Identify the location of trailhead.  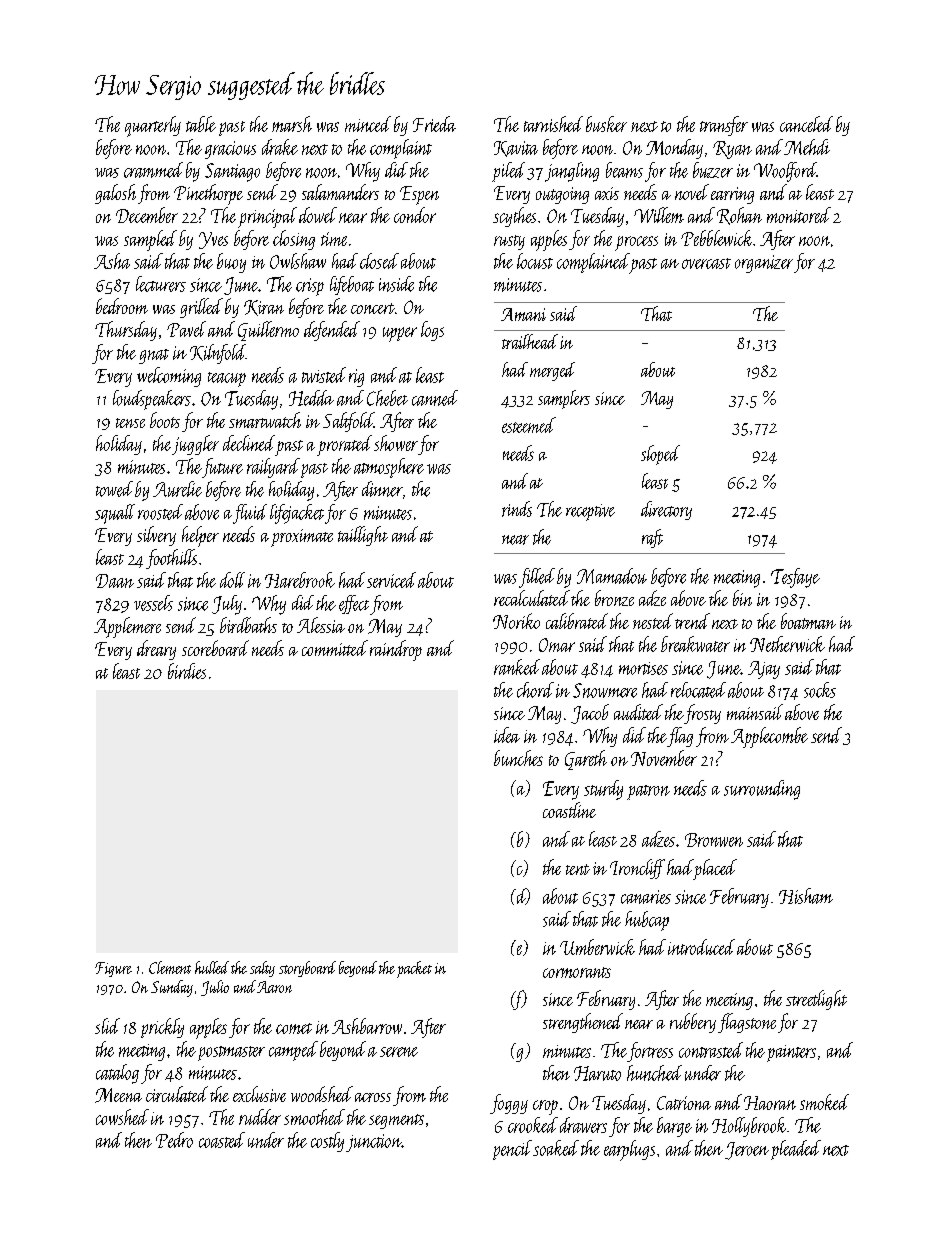
(530, 341).
